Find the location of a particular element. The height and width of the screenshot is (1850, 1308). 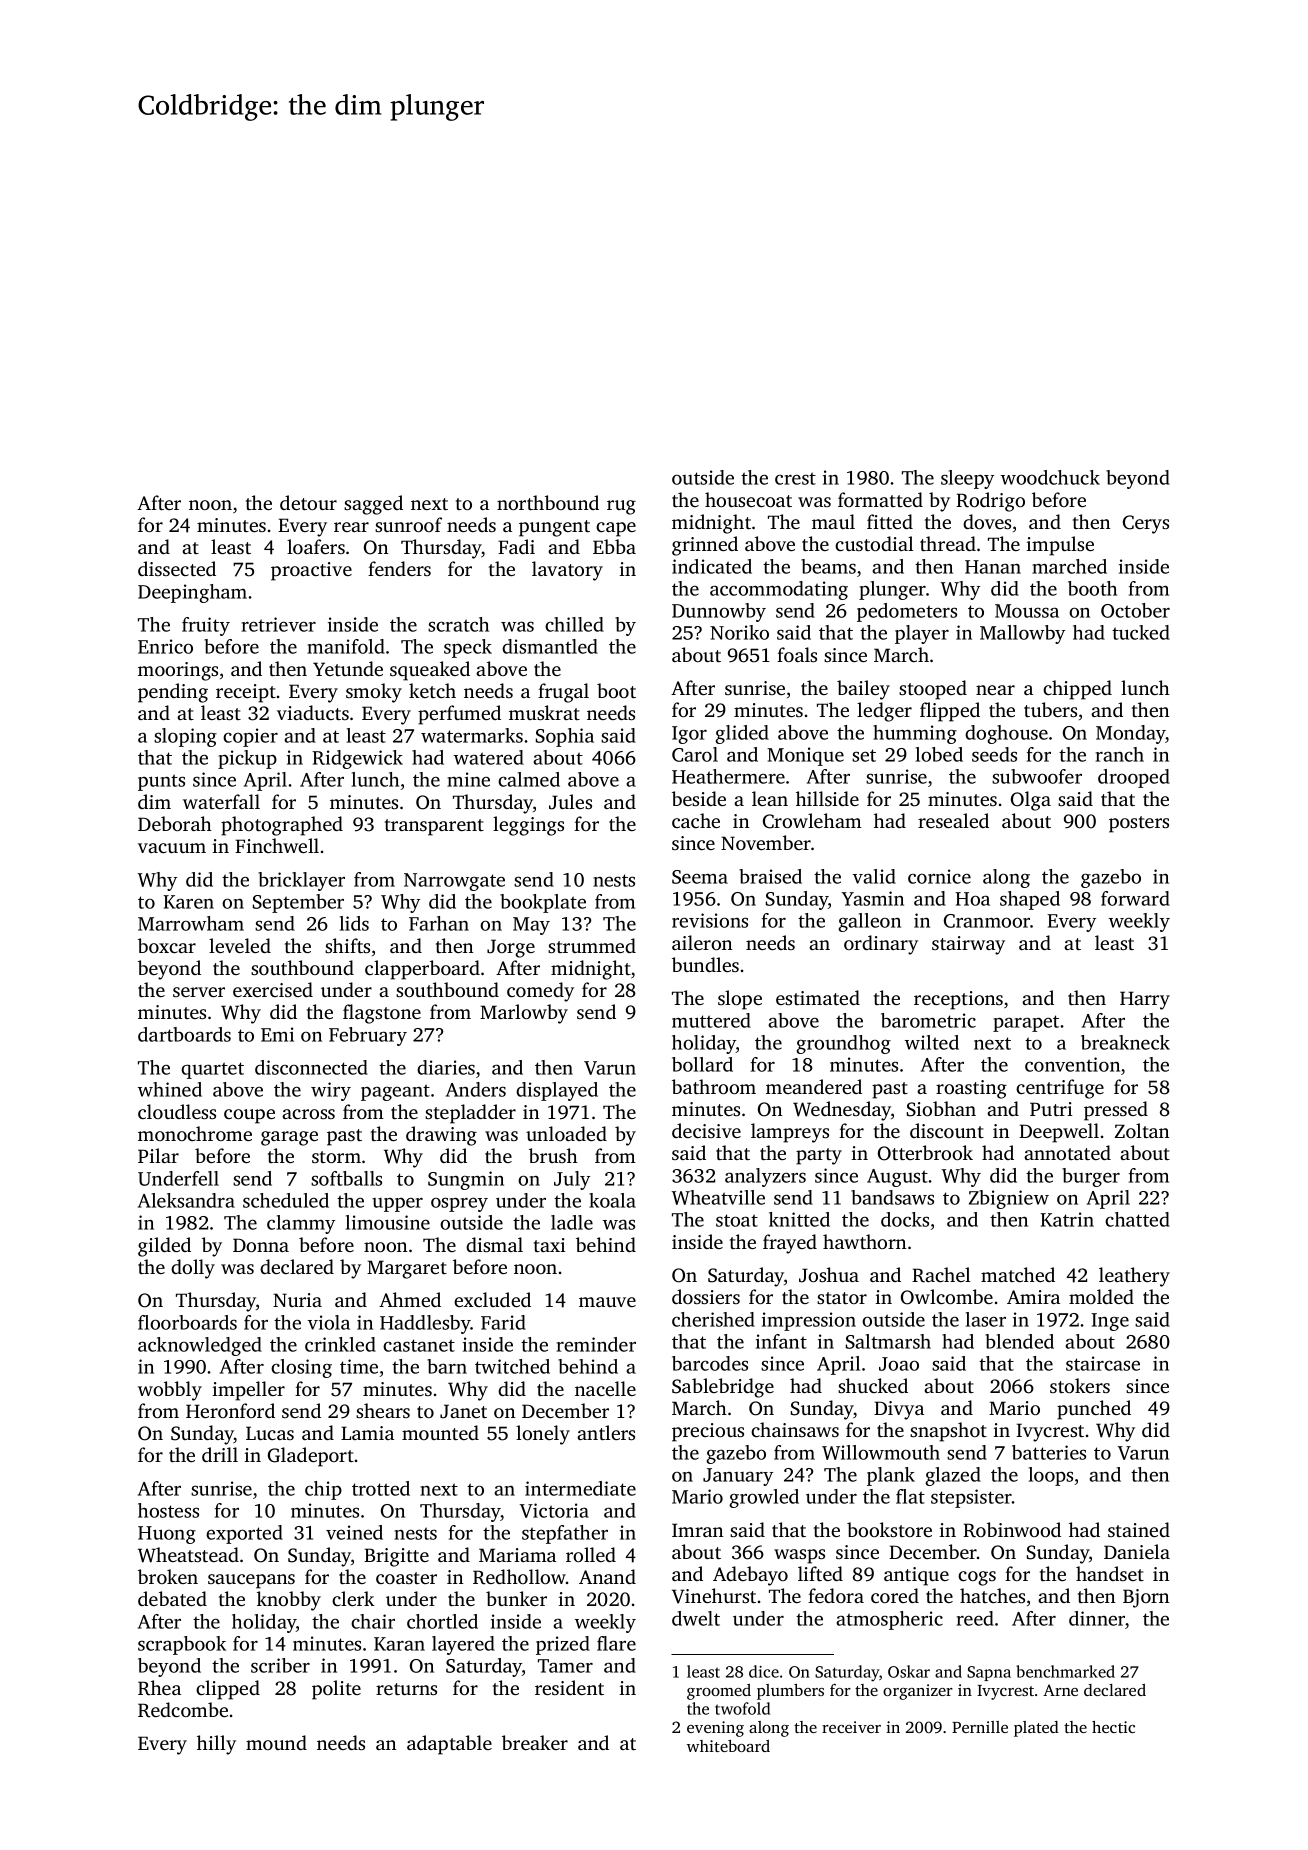

snapshot is located at coordinates (948, 1432).
